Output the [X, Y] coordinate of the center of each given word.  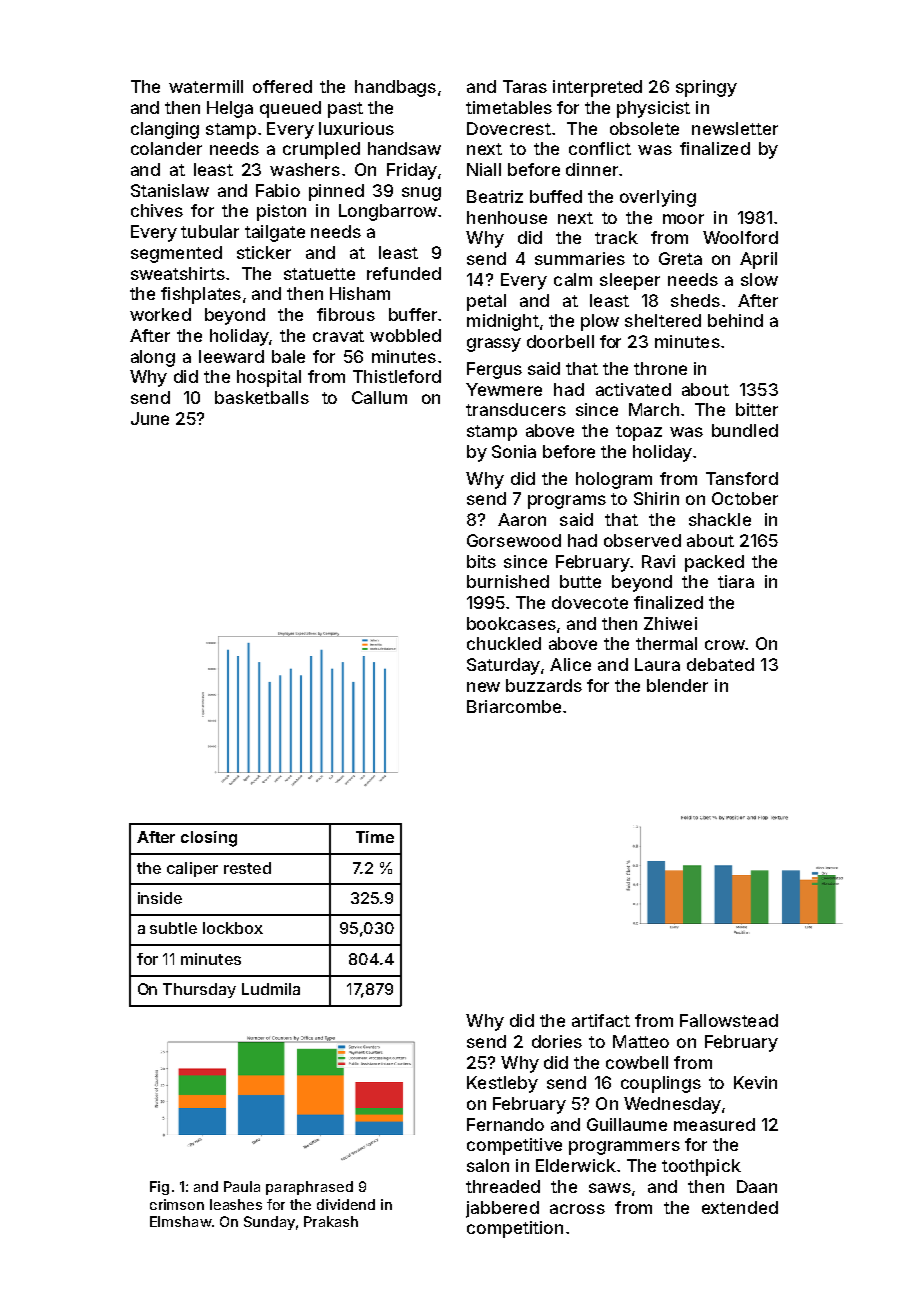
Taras [525, 86]
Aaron [522, 519]
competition [515, 1229]
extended [740, 1207]
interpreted [597, 88]
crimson [177, 1204]
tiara [736, 581]
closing [209, 839]
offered [282, 86]
